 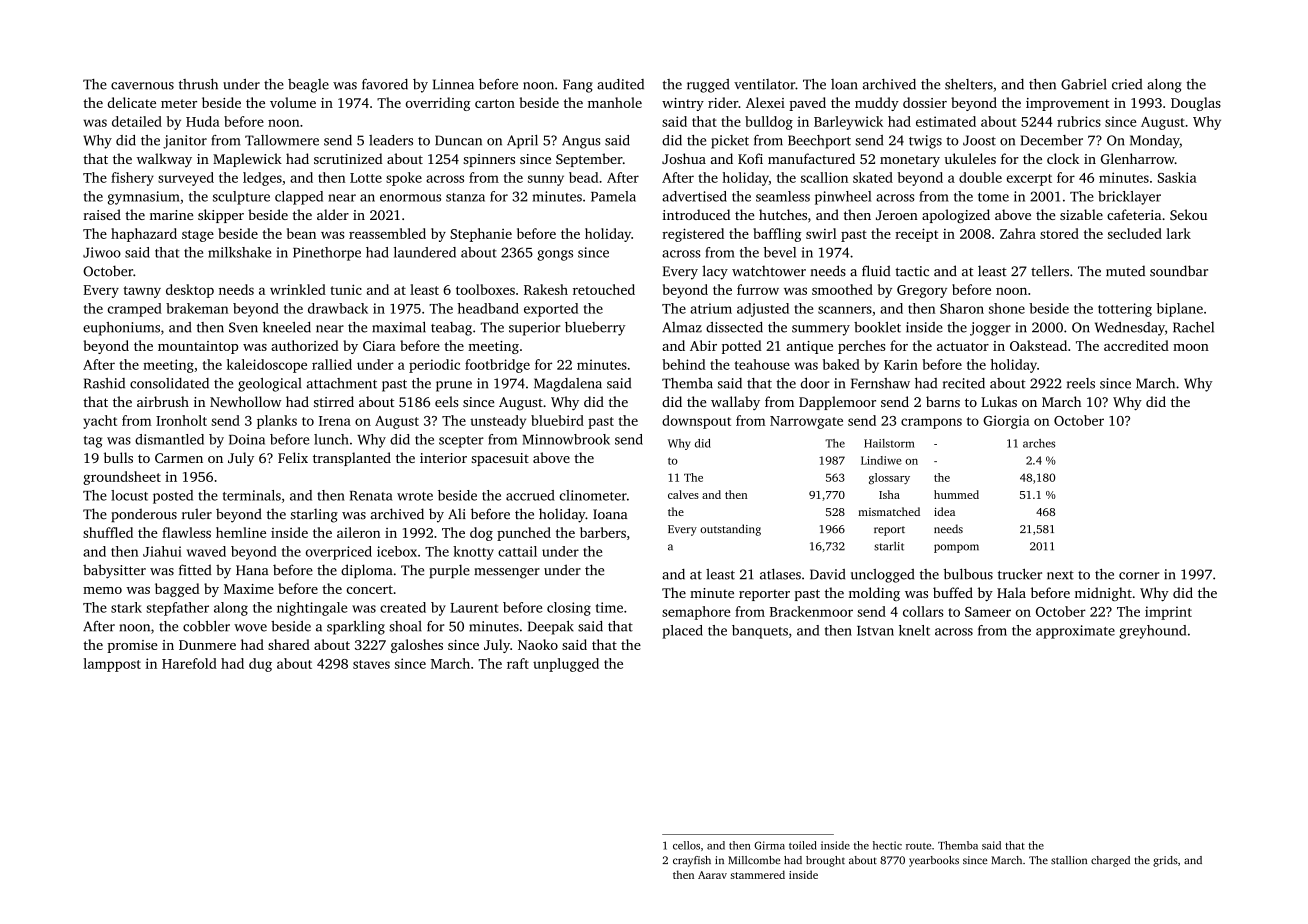 What do you see at coordinates (371, 664) in the image?
I see `staves` at bounding box center [371, 664].
